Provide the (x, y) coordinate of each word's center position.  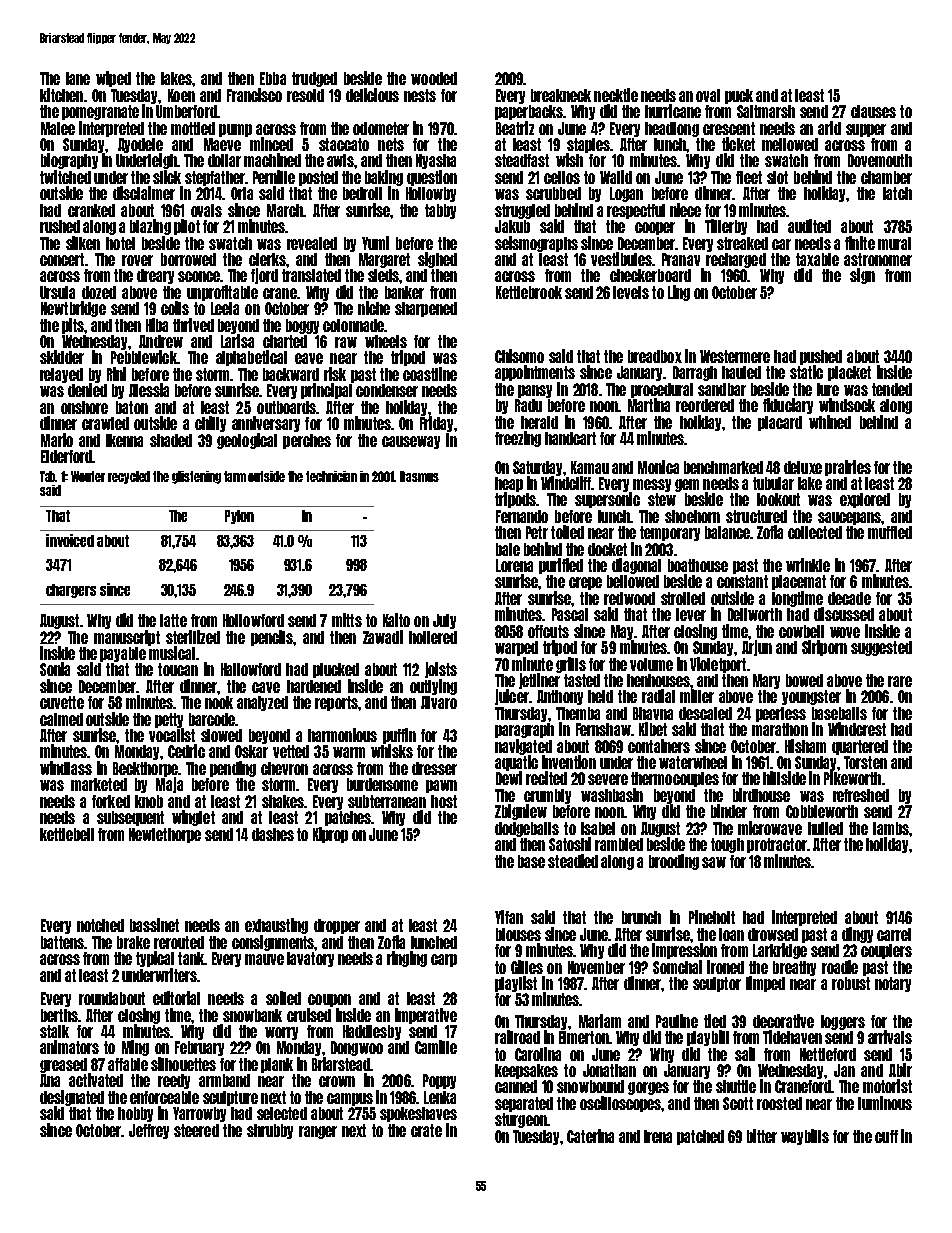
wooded (434, 78)
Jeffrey (149, 1131)
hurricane (673, 111)
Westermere (735, 356)
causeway (411, 442)
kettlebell (67, 834)
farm (235, 476)
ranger (318, 1132)
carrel (894, 934)
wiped (113, 79)
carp (444, 960)
